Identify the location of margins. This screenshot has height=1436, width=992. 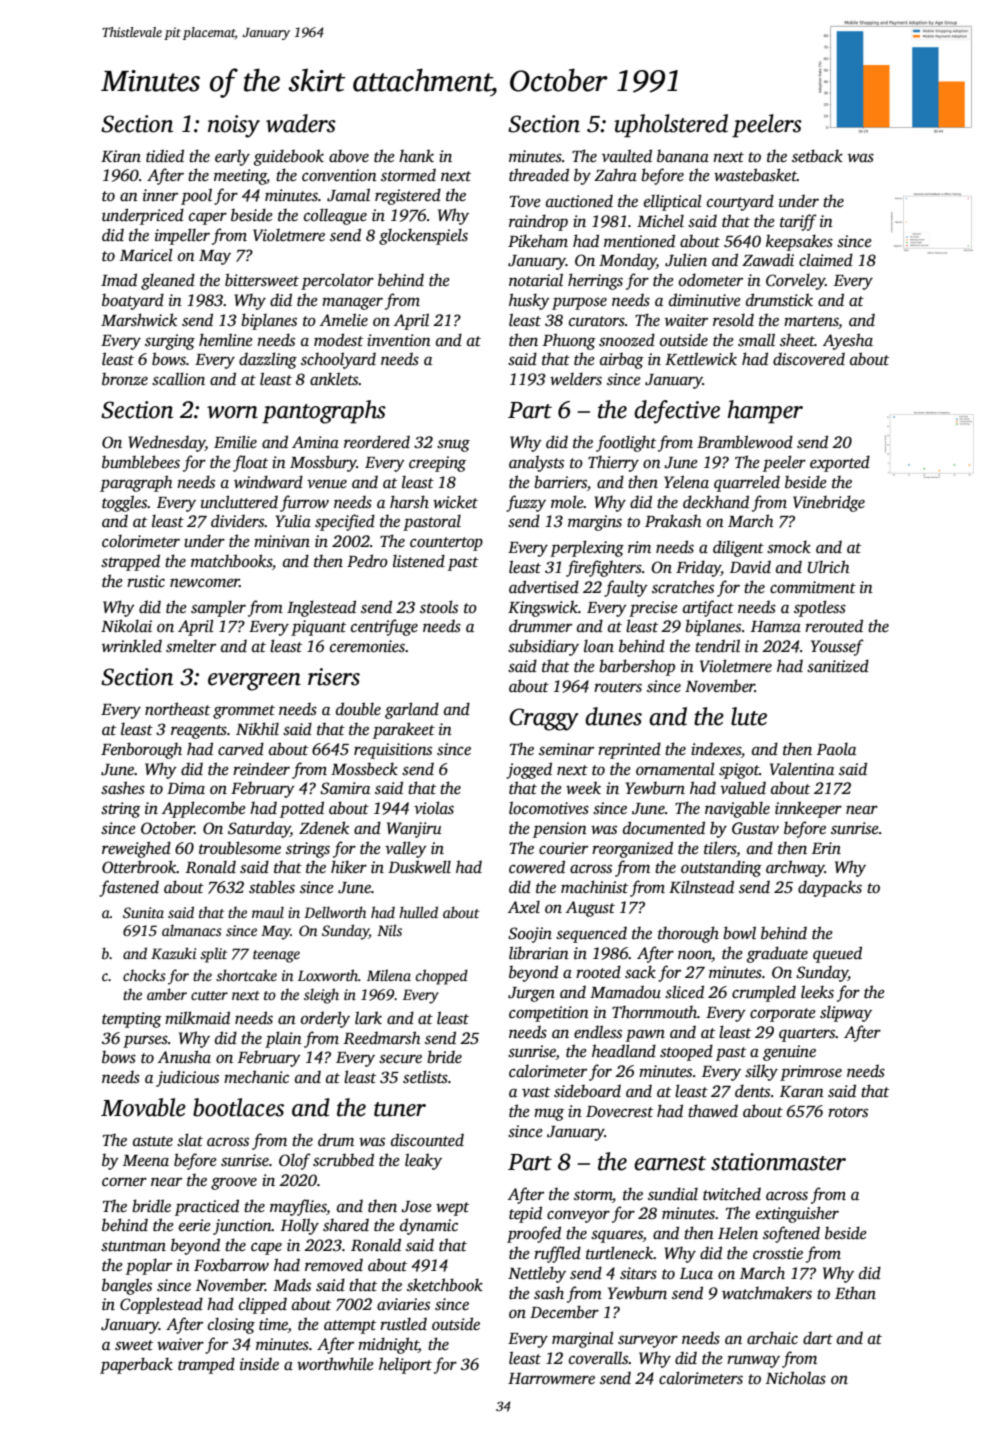
(595, 523).
